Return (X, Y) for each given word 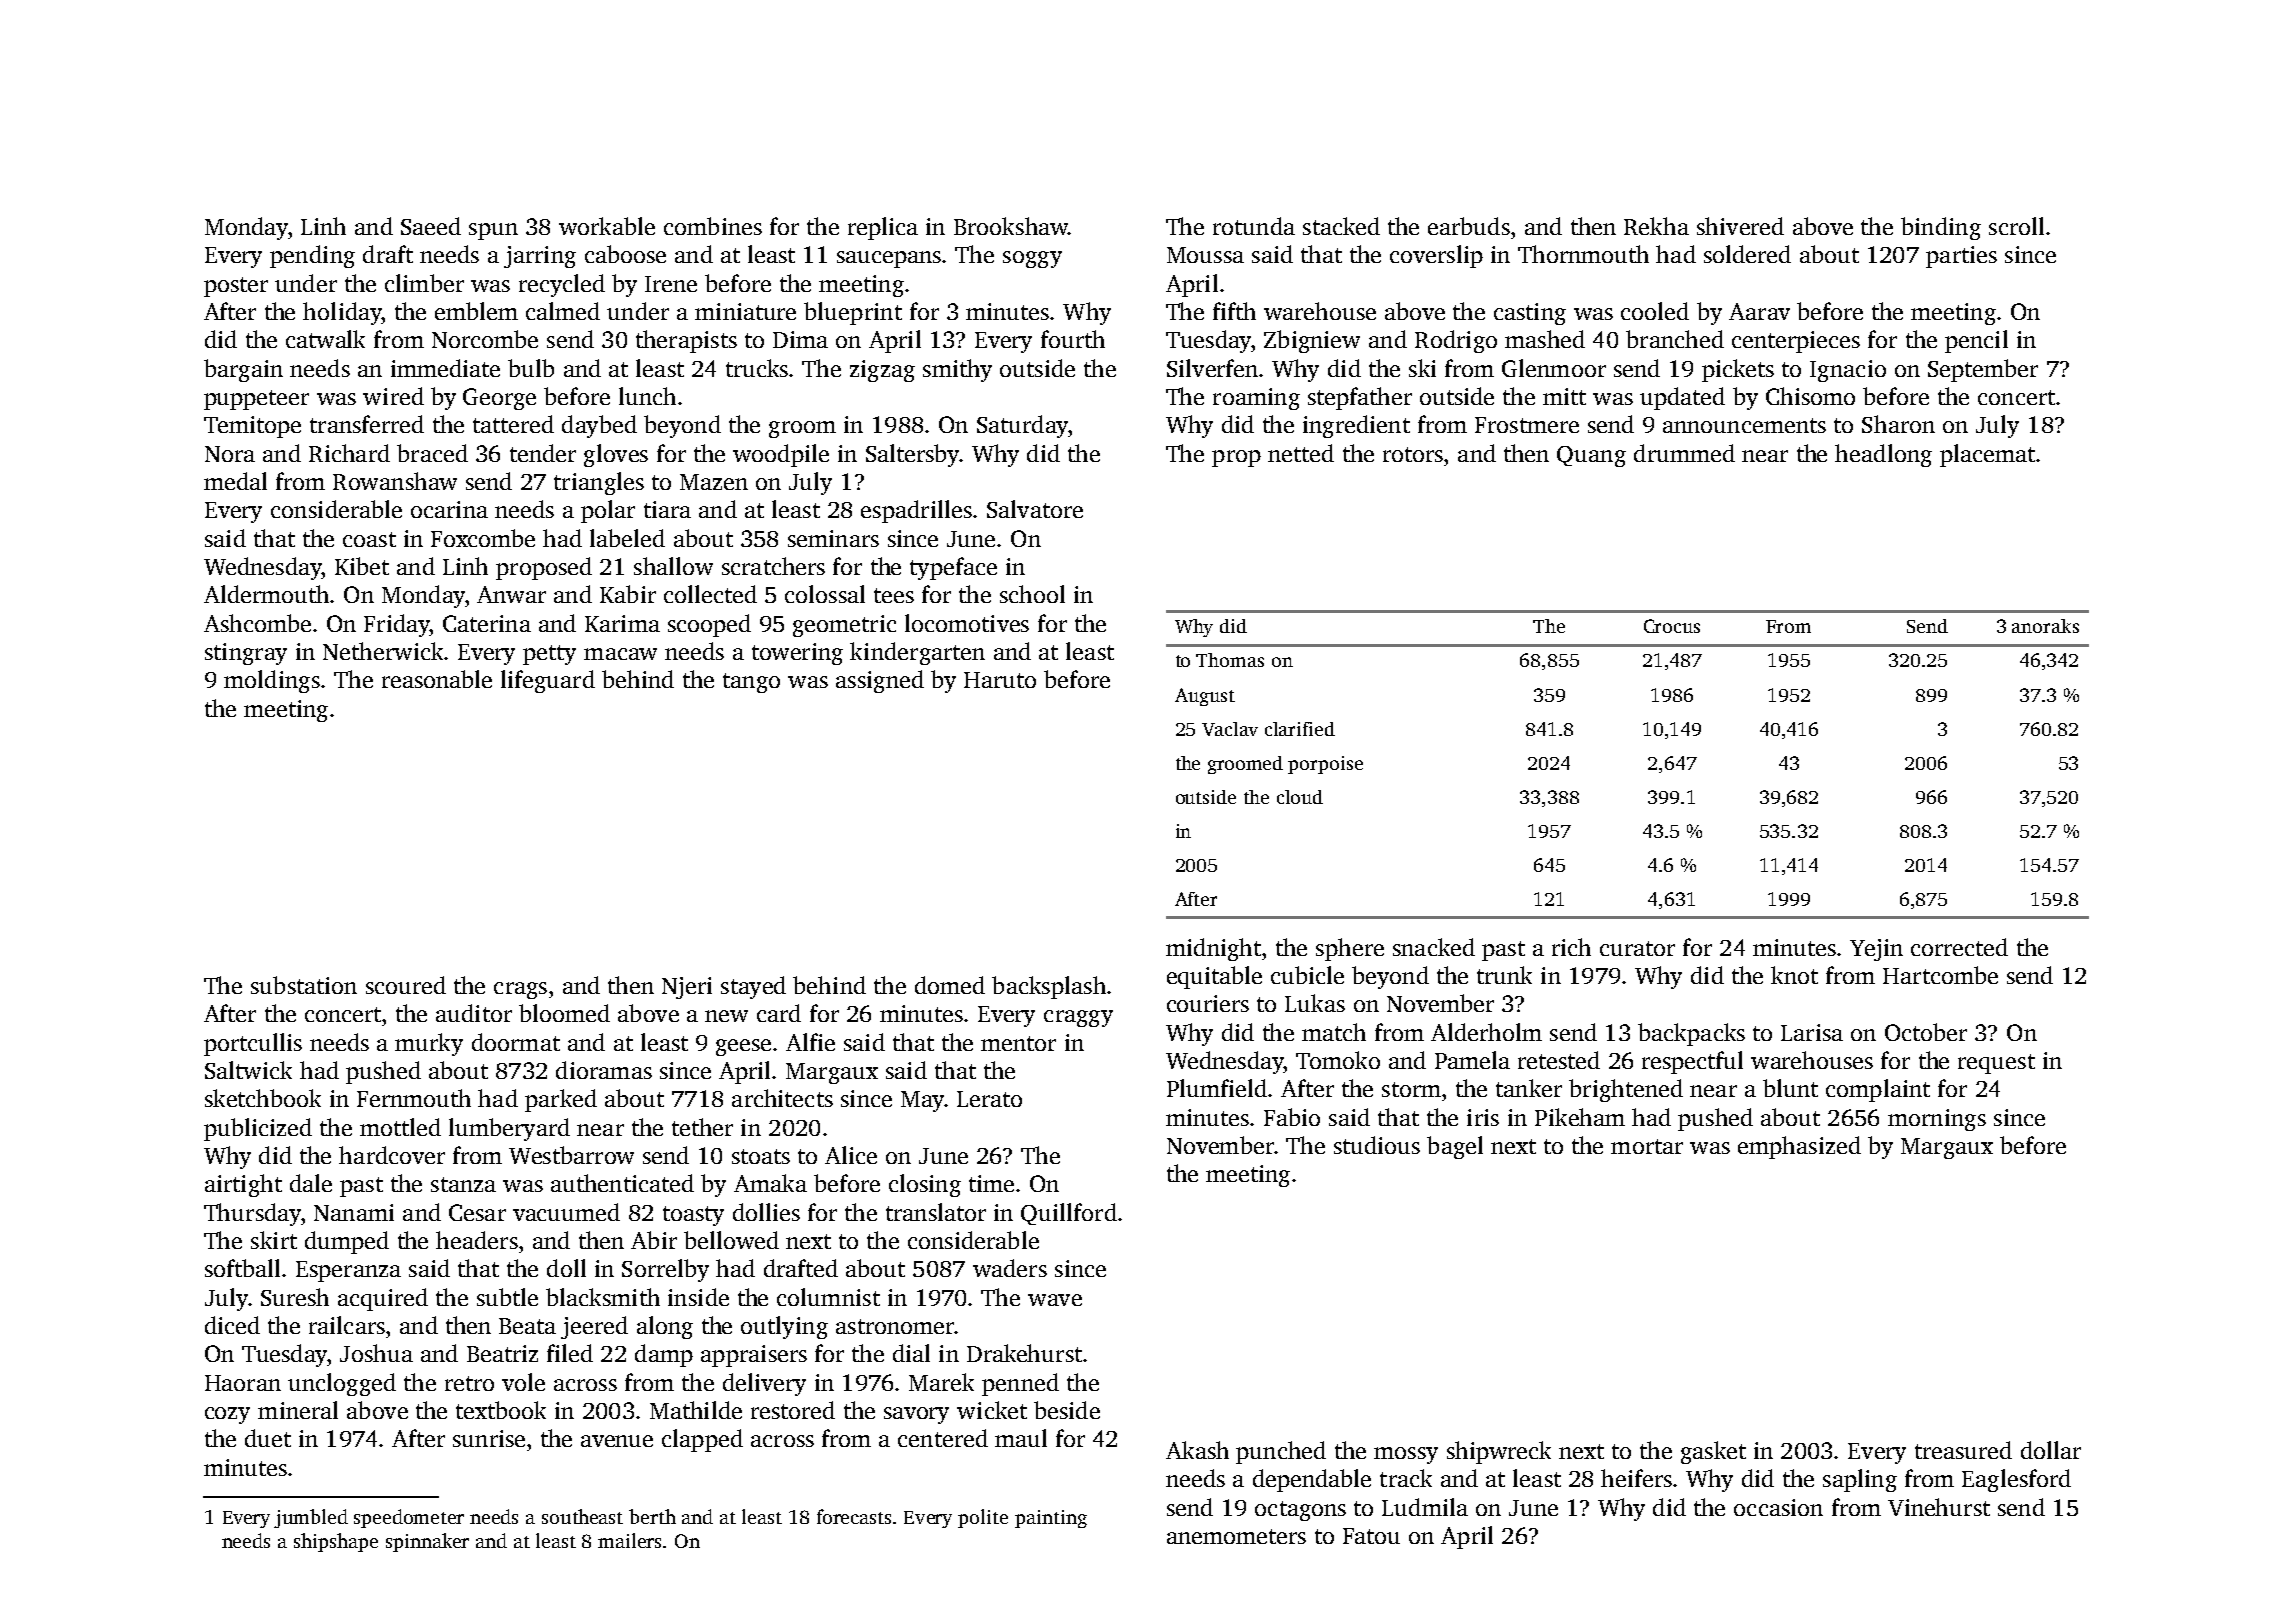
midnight (1213, 949)
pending (312, 256)
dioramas (604, 1070)
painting (1051, 1519)
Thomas (1230, 660)
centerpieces (1796, 342)
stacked (1341, 226)
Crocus (1672, 626)
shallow (673, 566)
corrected (1959, 947)
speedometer (409, 1518)
